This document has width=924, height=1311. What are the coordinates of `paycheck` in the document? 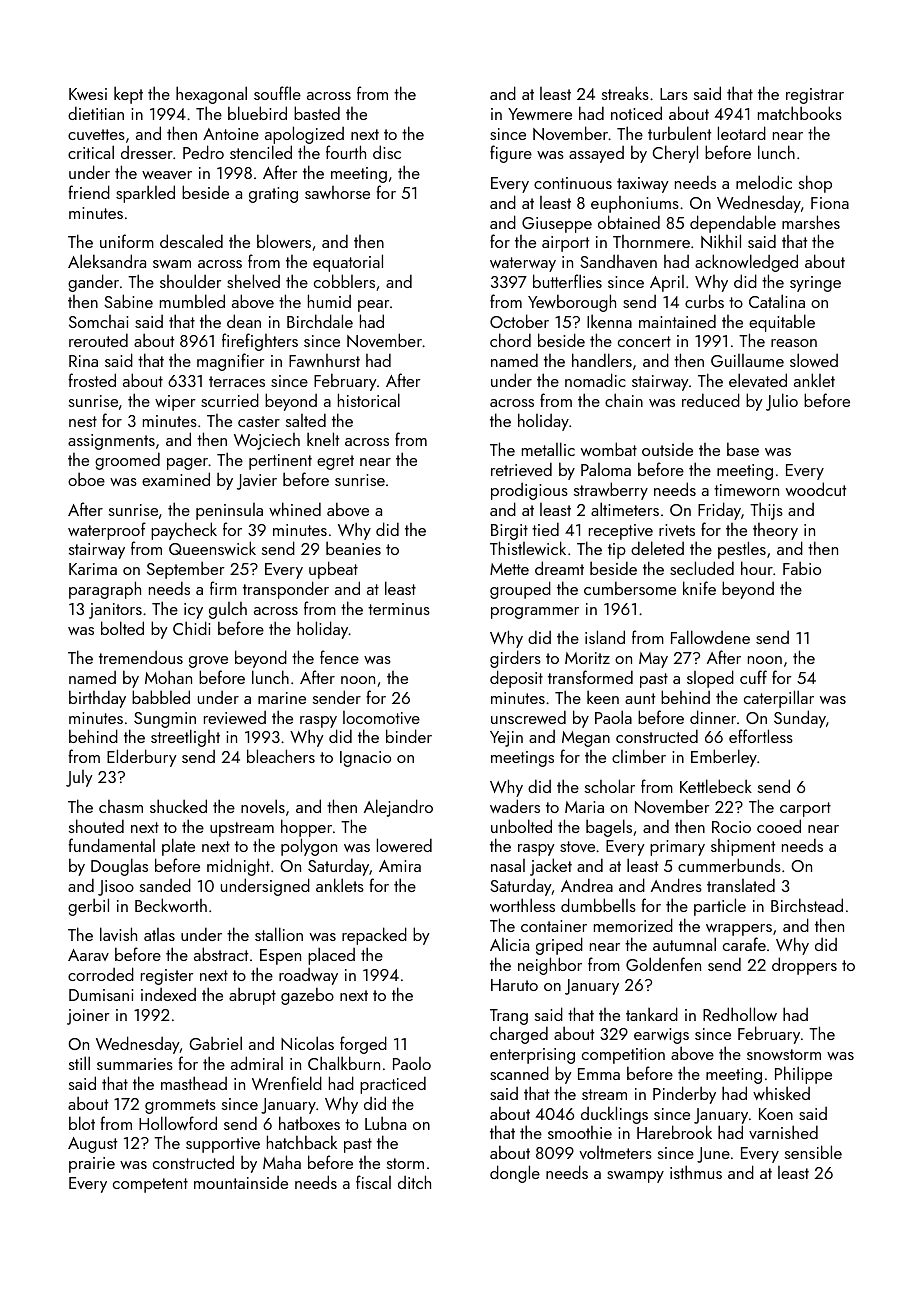 It's located at (184, 531).
